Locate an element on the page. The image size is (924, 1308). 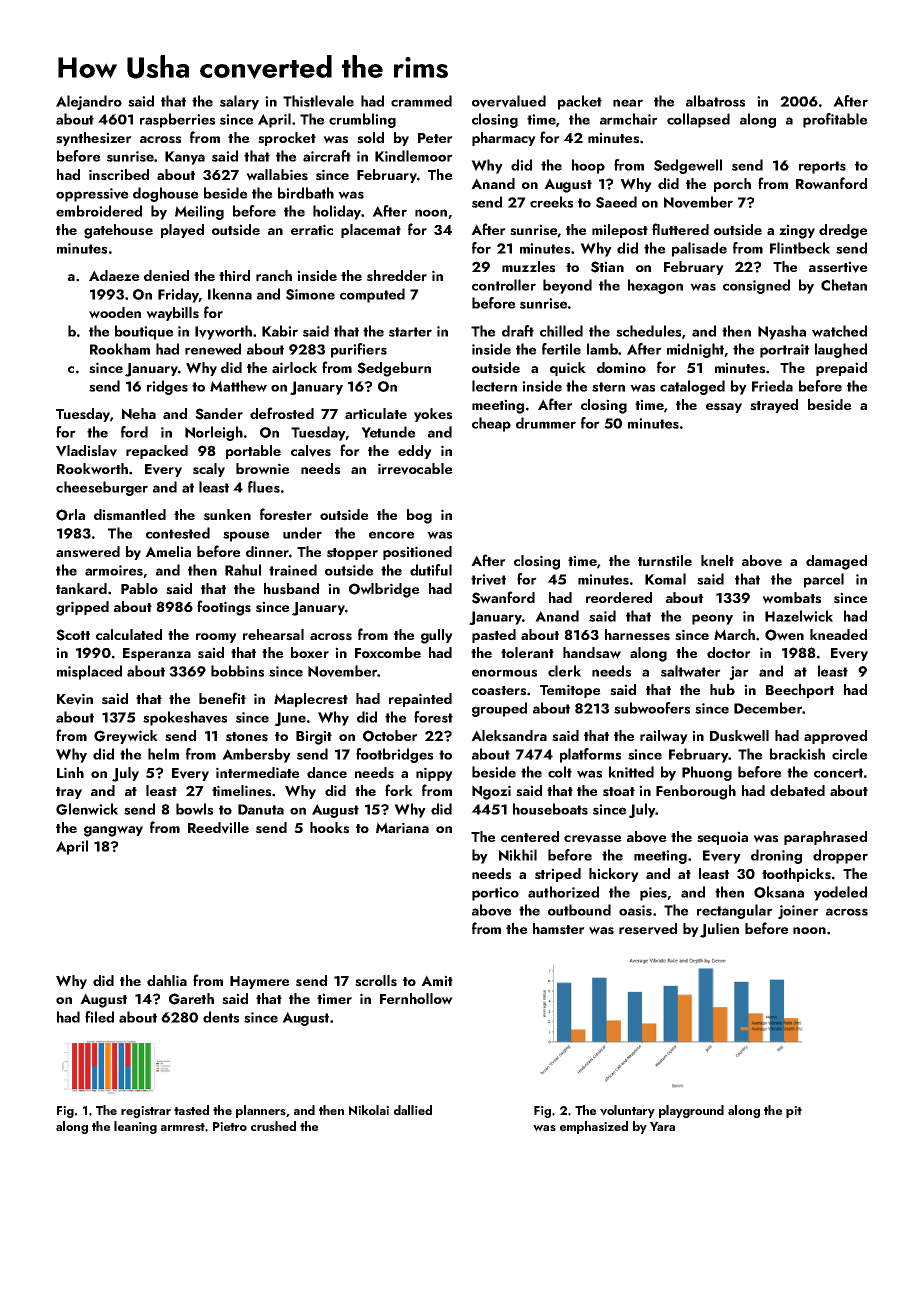
Nikolai is located at coordinates (369, 1110).
